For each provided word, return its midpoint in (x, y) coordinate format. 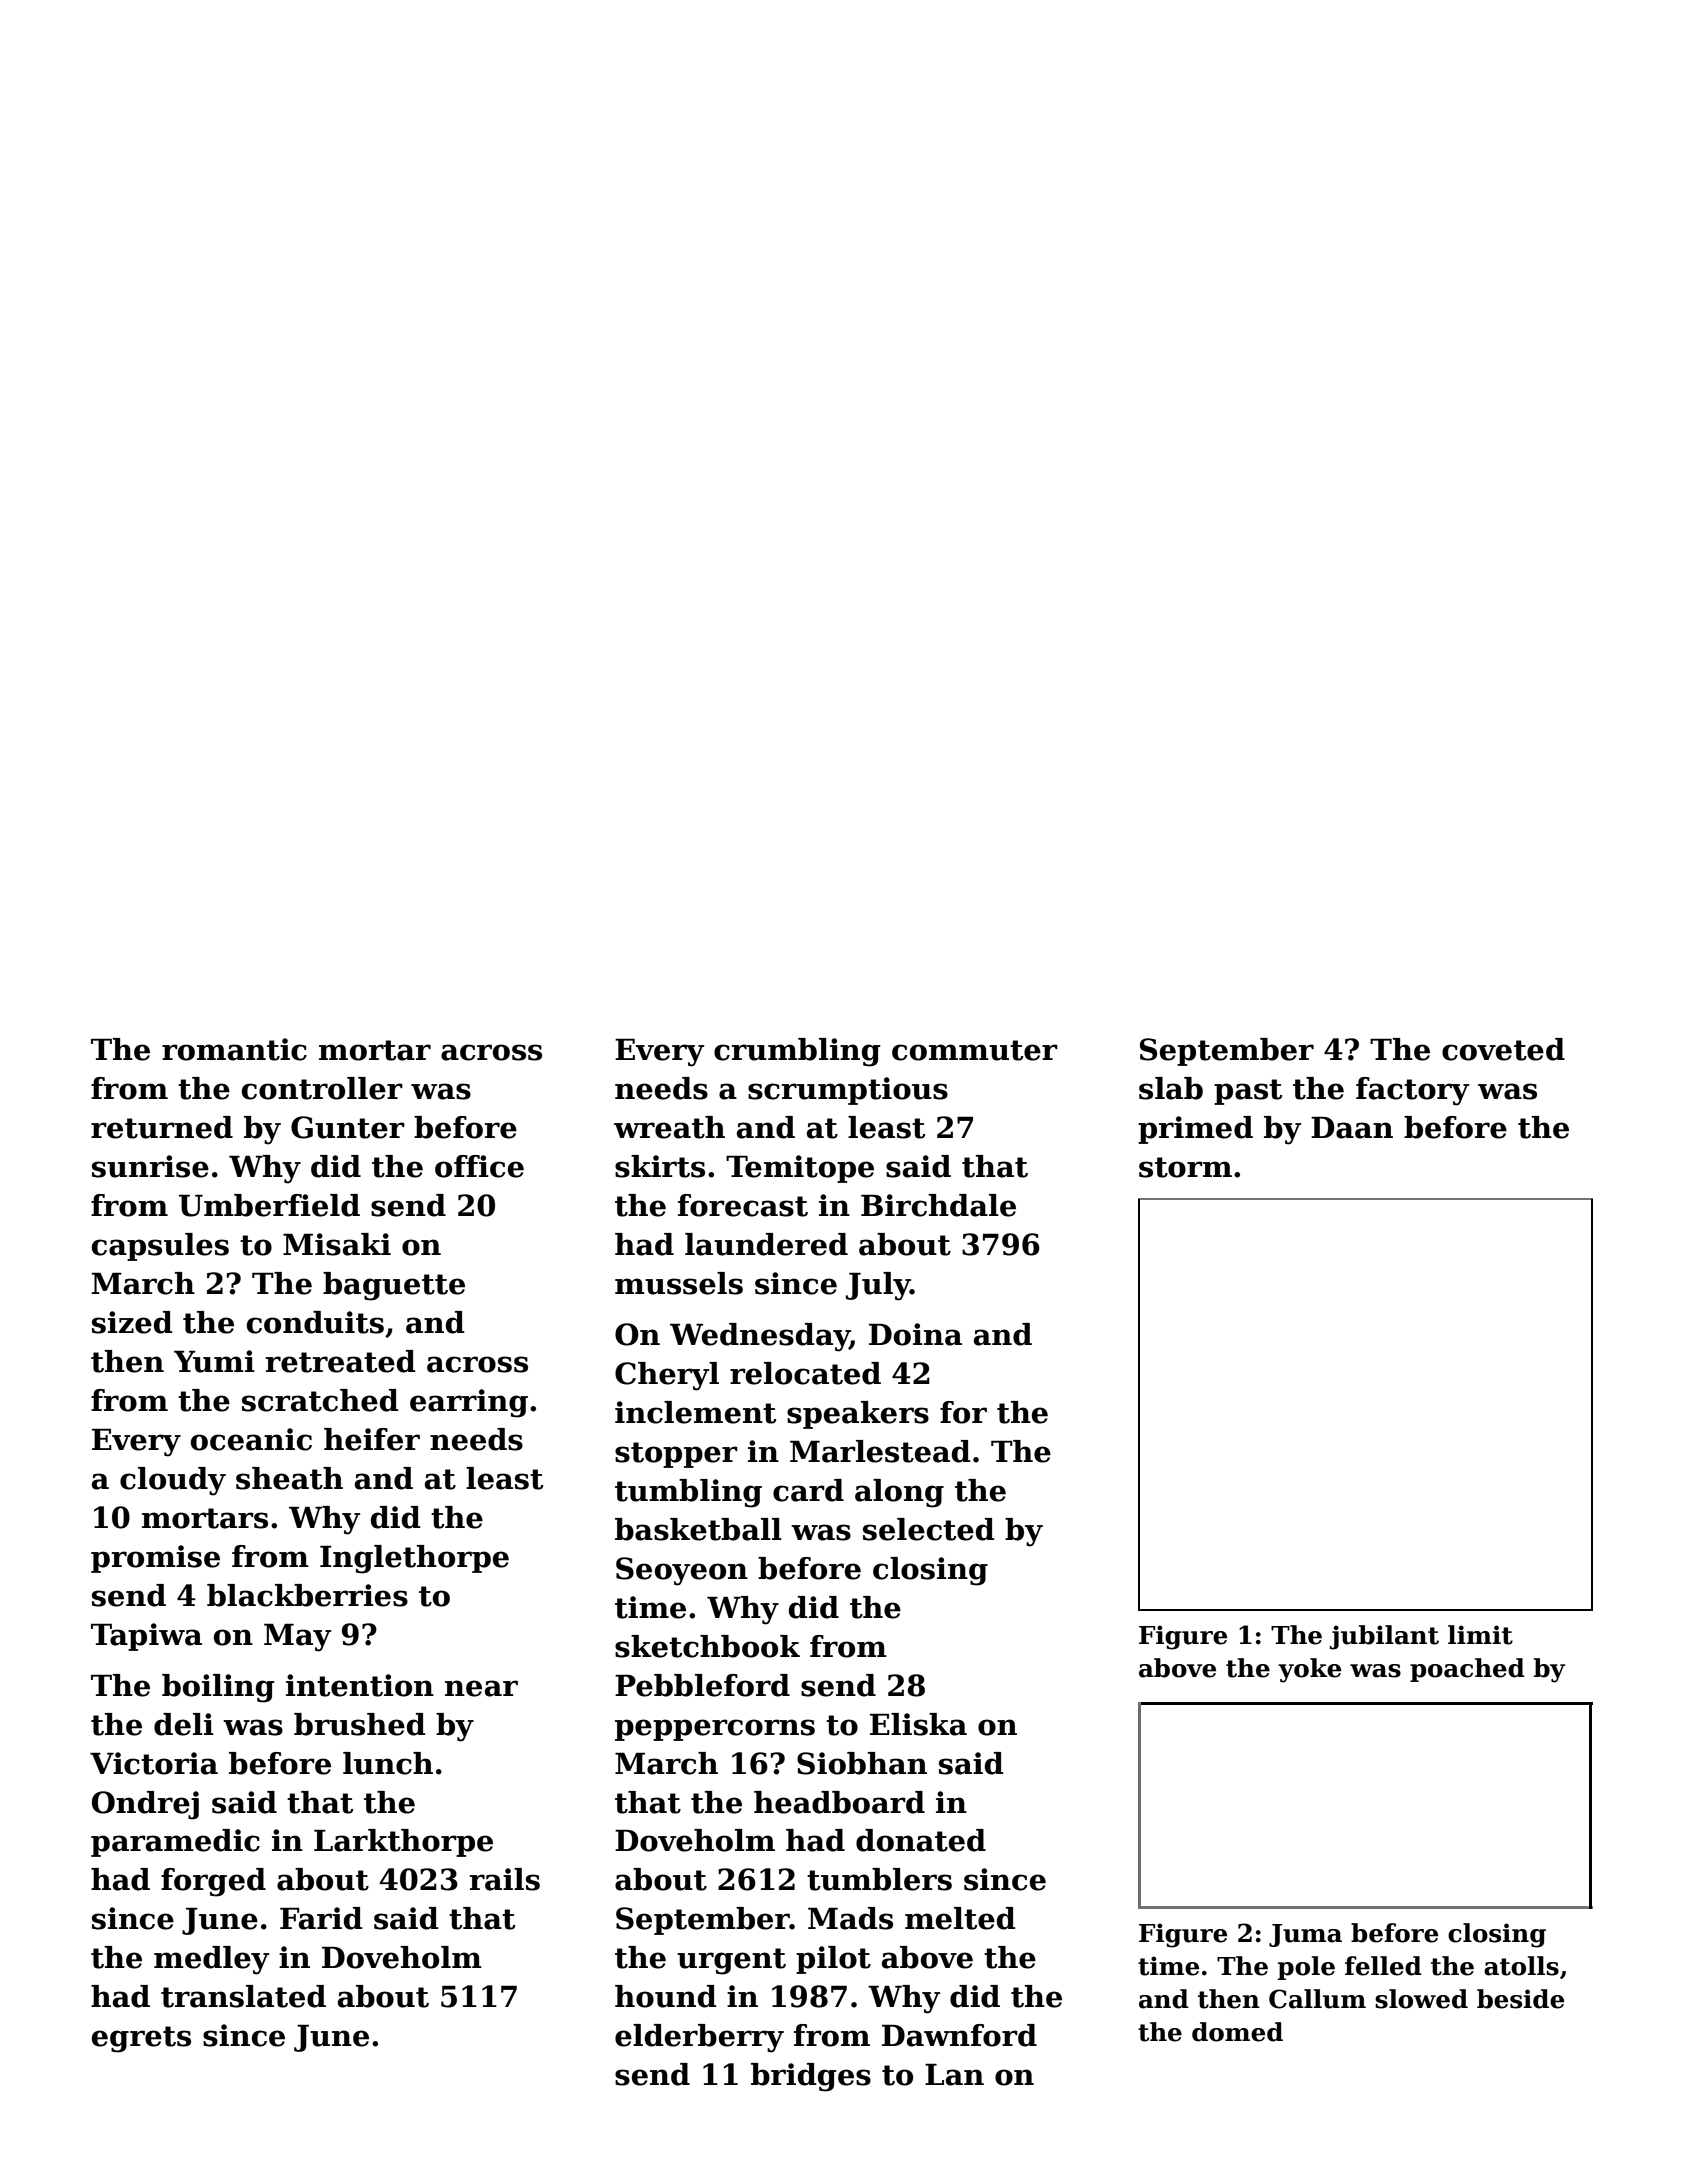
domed (1237, 2032)
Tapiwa (146, 1637)
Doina (915, 1334)
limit (1480, 1635)
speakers (858, 1415)
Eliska (918, 1724)
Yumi (214, 1361)
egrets (141, 2039)
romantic (234, 1049)
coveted (1503, 1049)
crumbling (797, 1052)
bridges (811, 2077)
